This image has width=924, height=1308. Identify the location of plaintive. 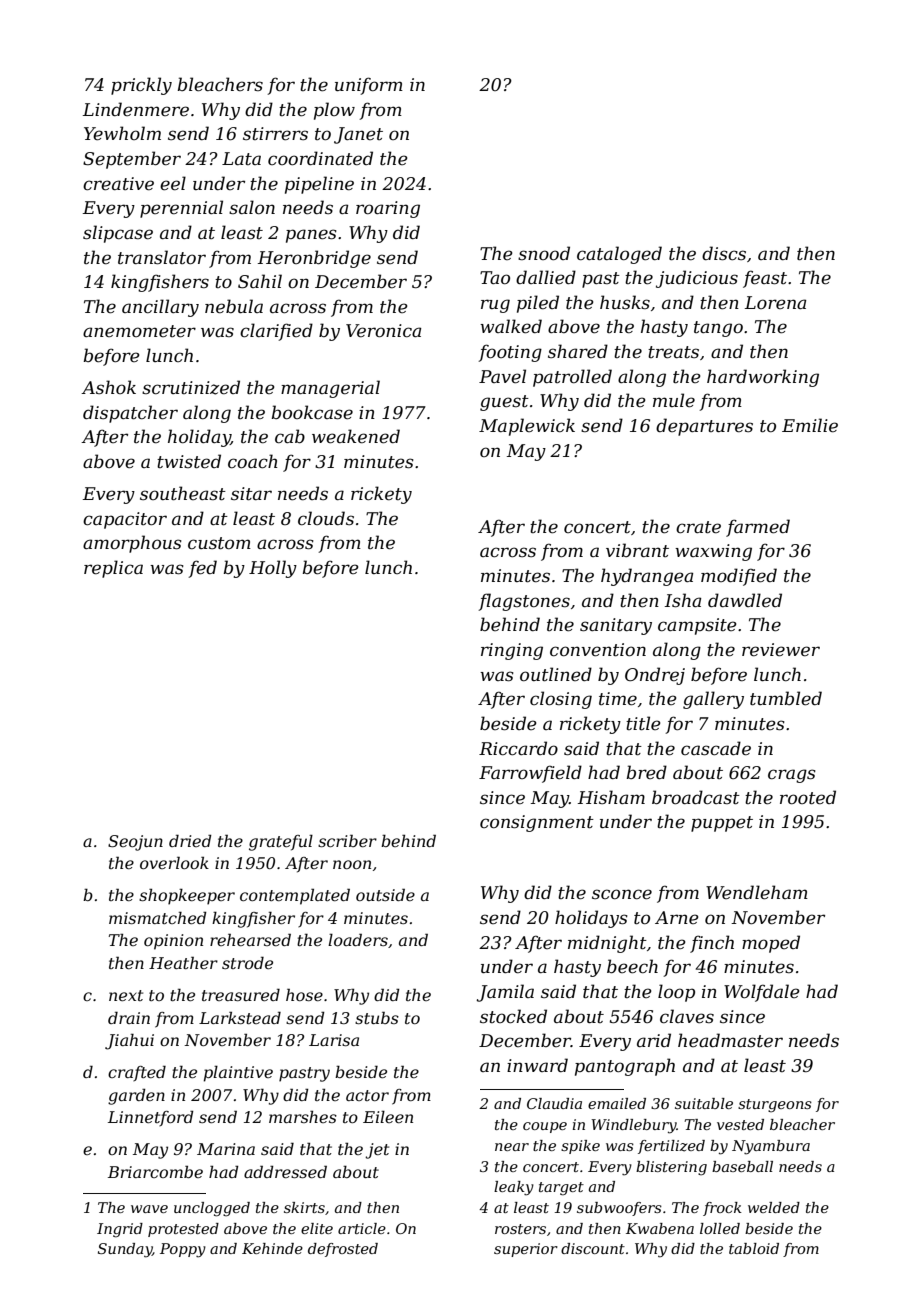
(238, 1074).
